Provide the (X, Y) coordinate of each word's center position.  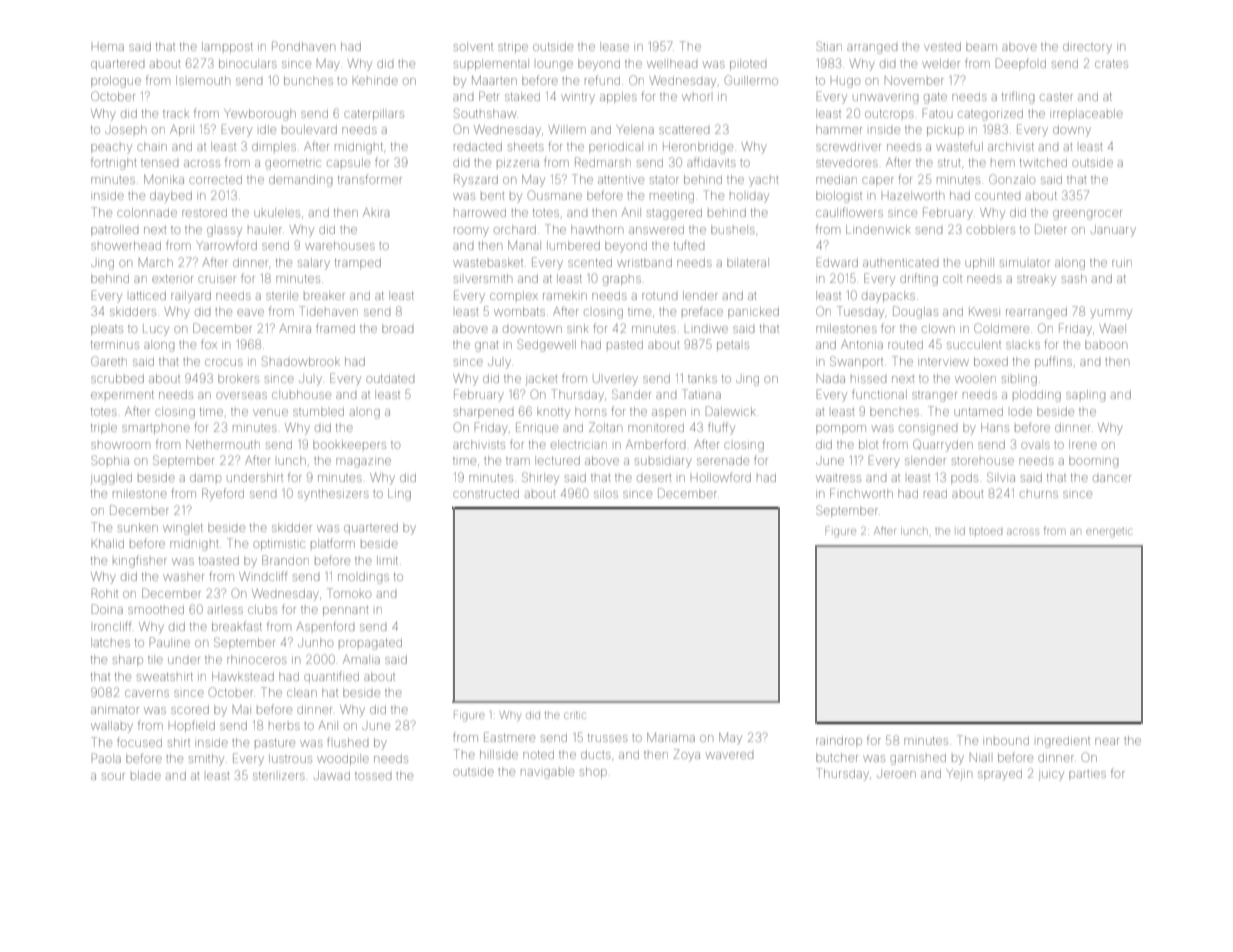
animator (115, 710)
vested (942, 46)
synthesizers (333, 495)
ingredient (1063, 743)
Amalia (361, 659)
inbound (1006, 741)
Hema (108, 47)
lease (614, 46)
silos (606, 493)
